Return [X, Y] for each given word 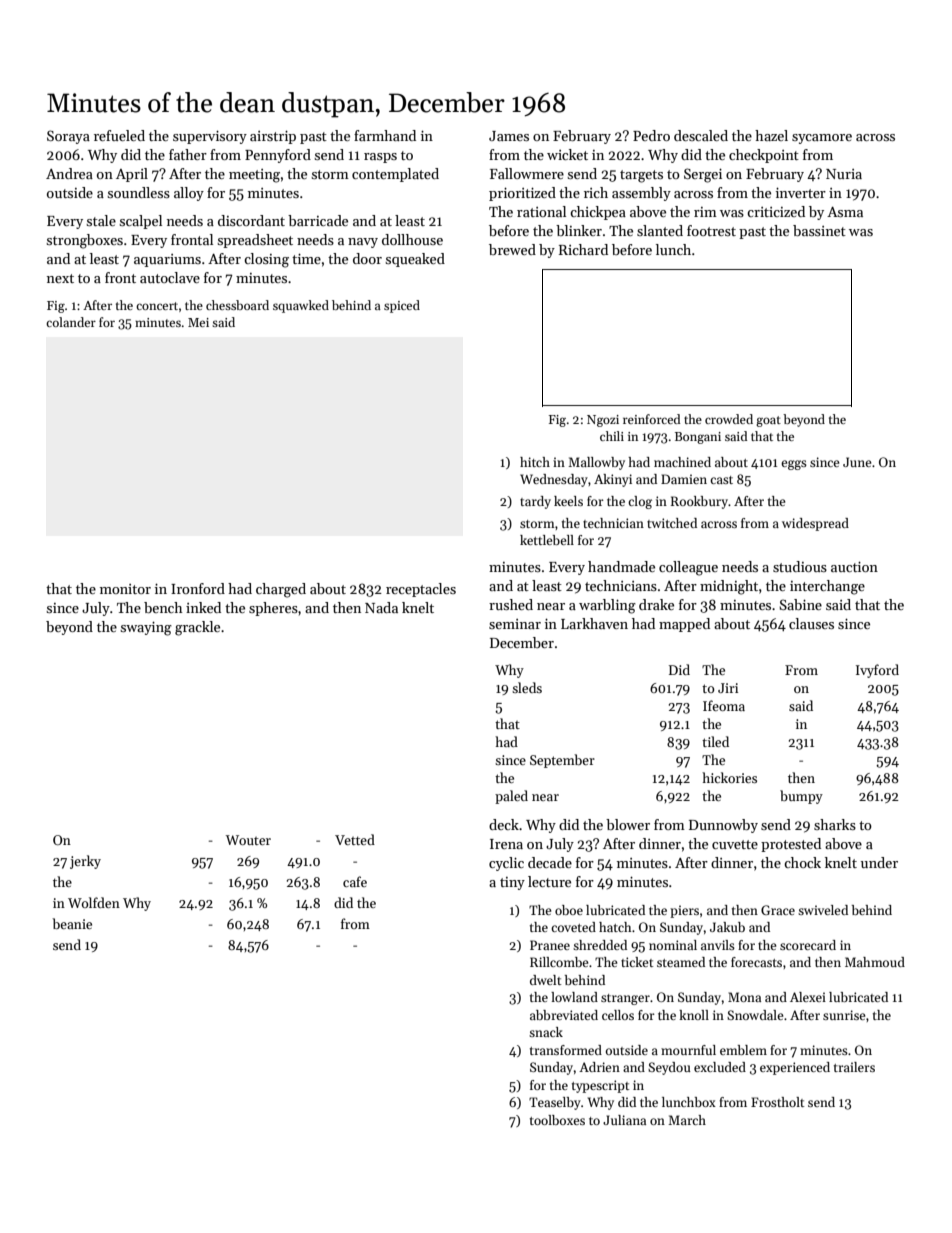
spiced [402, 306]
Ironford [198, 588]
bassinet [819, 230]
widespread [815, 524]
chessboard [237, 305]
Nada [381, 607]
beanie [72, 923]
